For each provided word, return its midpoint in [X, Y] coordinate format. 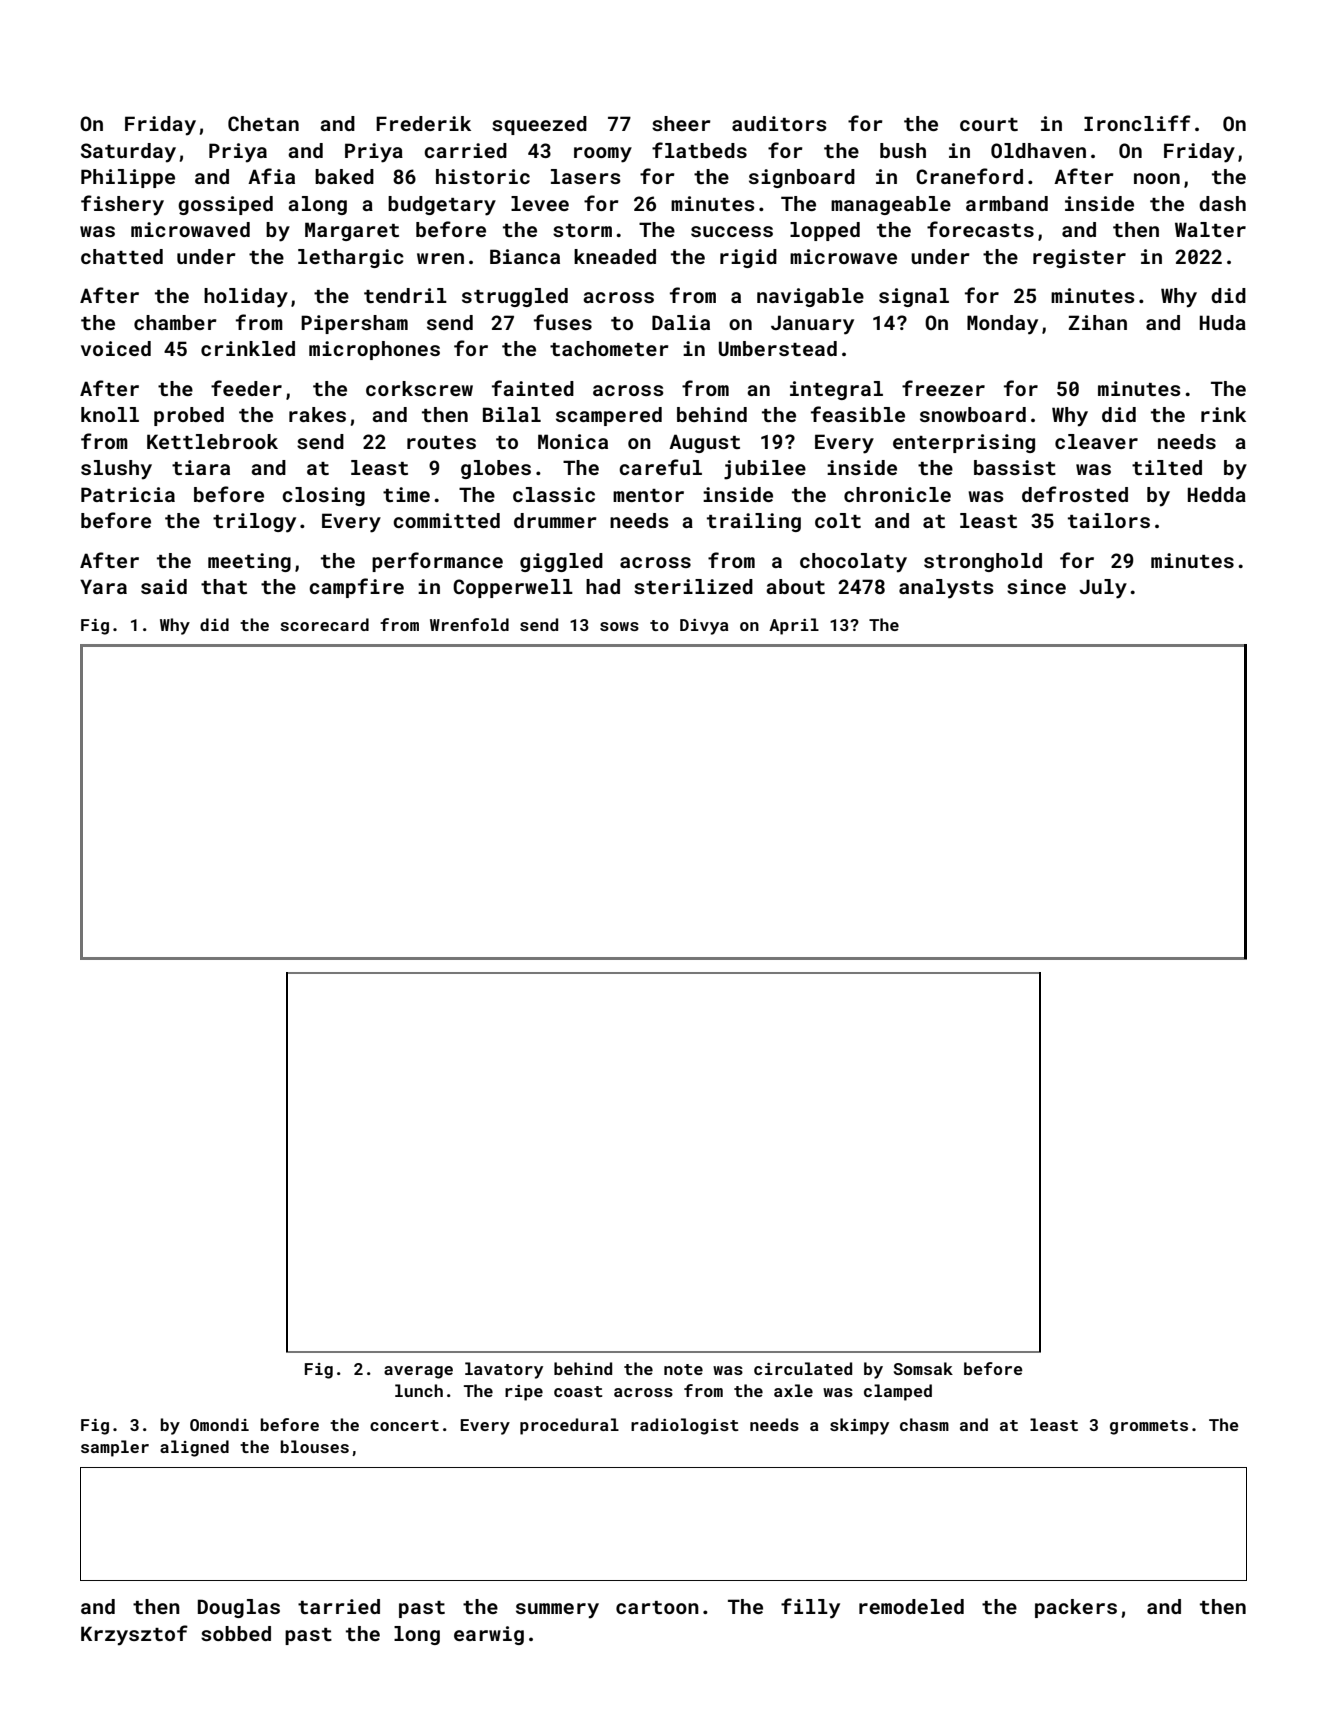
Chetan [263, 123]
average [418, 1372]
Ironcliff [1137, 123]
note [683, 1369]
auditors [779, 123]
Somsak [923, 1368]
